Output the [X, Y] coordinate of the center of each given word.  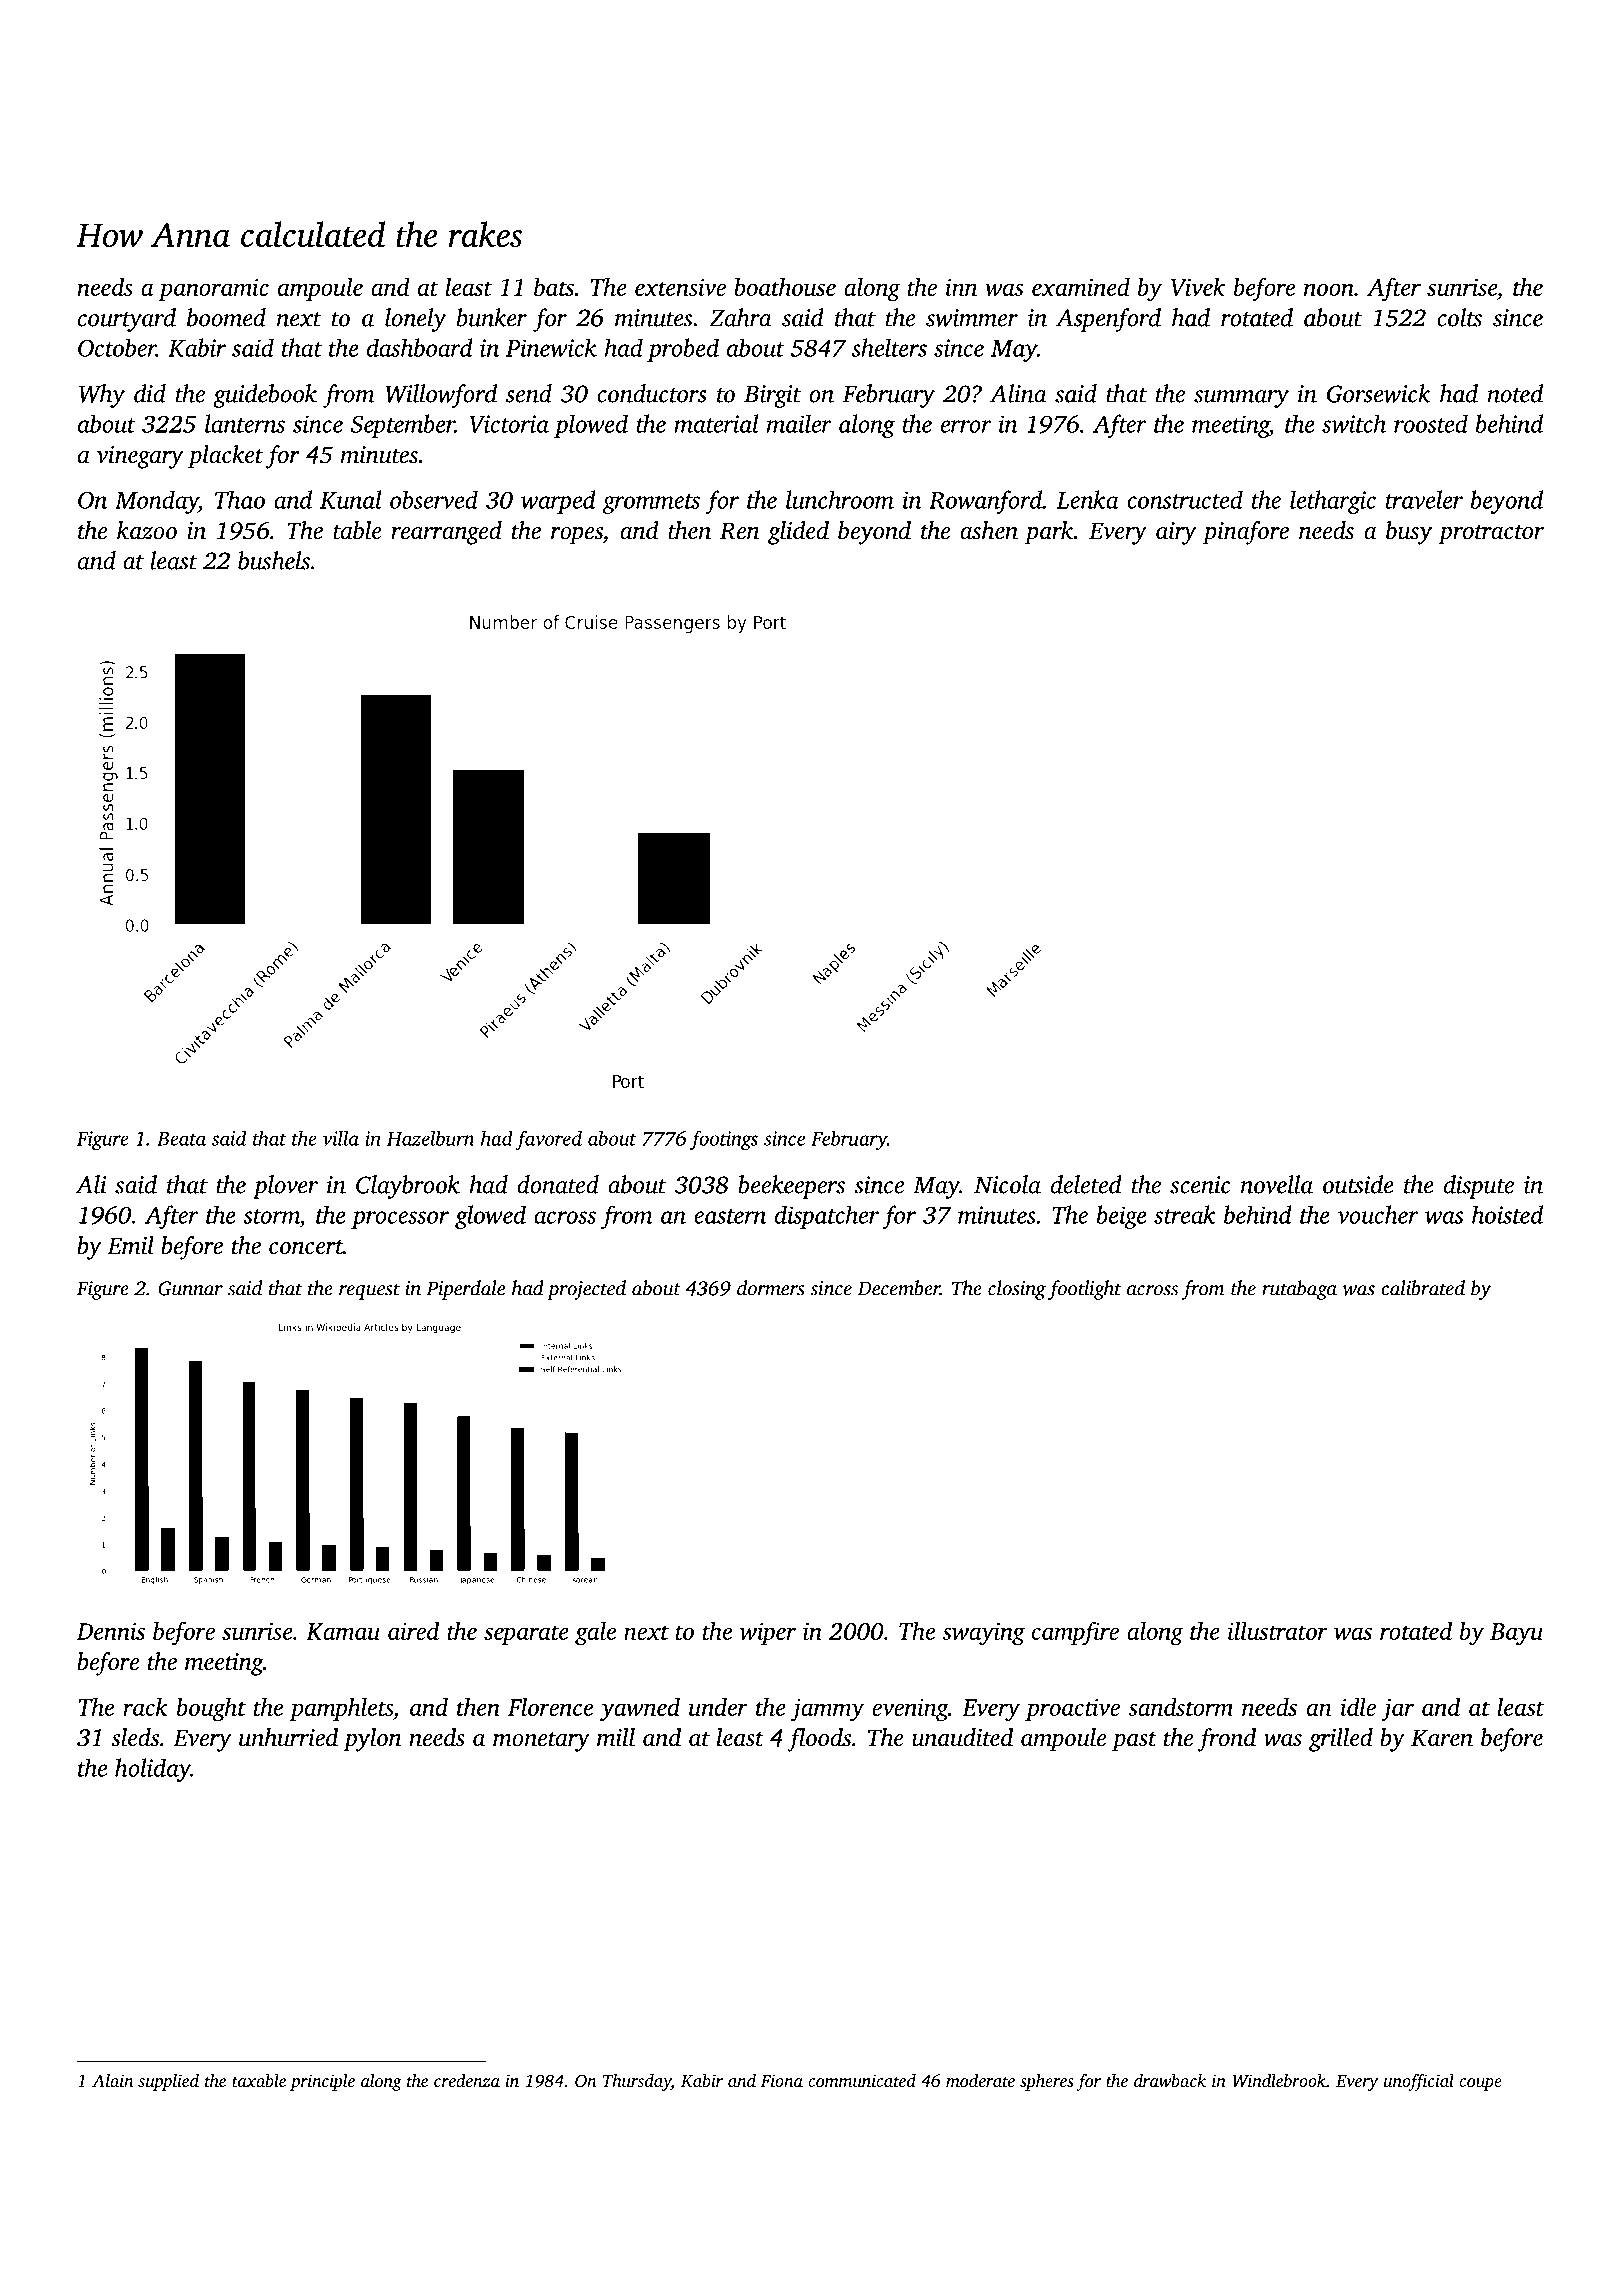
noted [1515, 393]
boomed [226, 317]
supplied [168, 2082]
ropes [577, 536]
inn [961, 287]
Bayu [1516, 1634]
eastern [730, 1216]
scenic [1200, 1185]
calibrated [1423, 1288]
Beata [181, 1139]
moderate [980, 2080]
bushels [274, 560]
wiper [768, 1634]
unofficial [1419, 2082]
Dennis [110, 1631]
